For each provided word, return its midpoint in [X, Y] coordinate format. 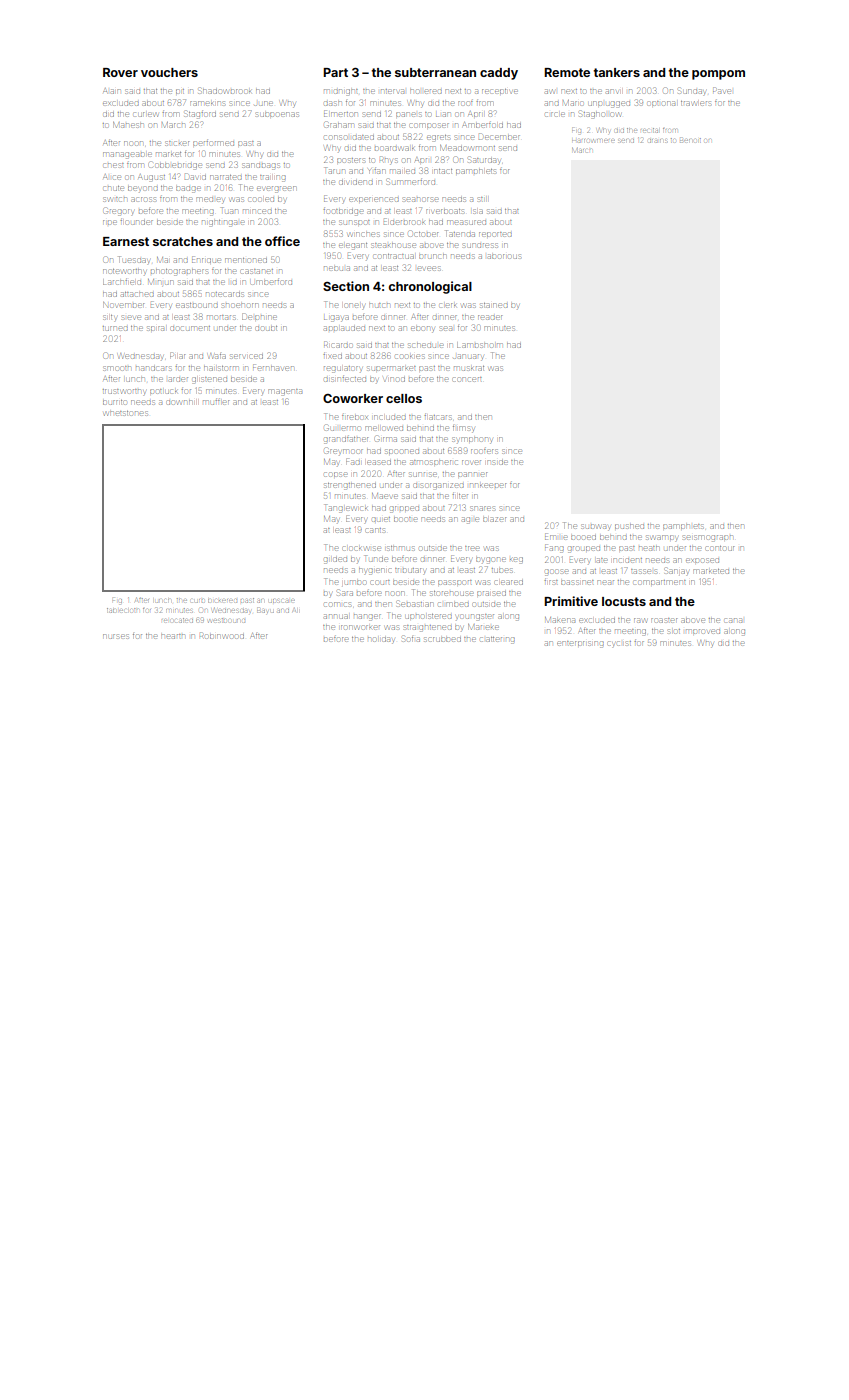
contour [720, 548]
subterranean [435, 72]
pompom [718, 75]
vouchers [169, 72]
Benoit [690, 140]
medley [210, 200]
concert [467, 379]
